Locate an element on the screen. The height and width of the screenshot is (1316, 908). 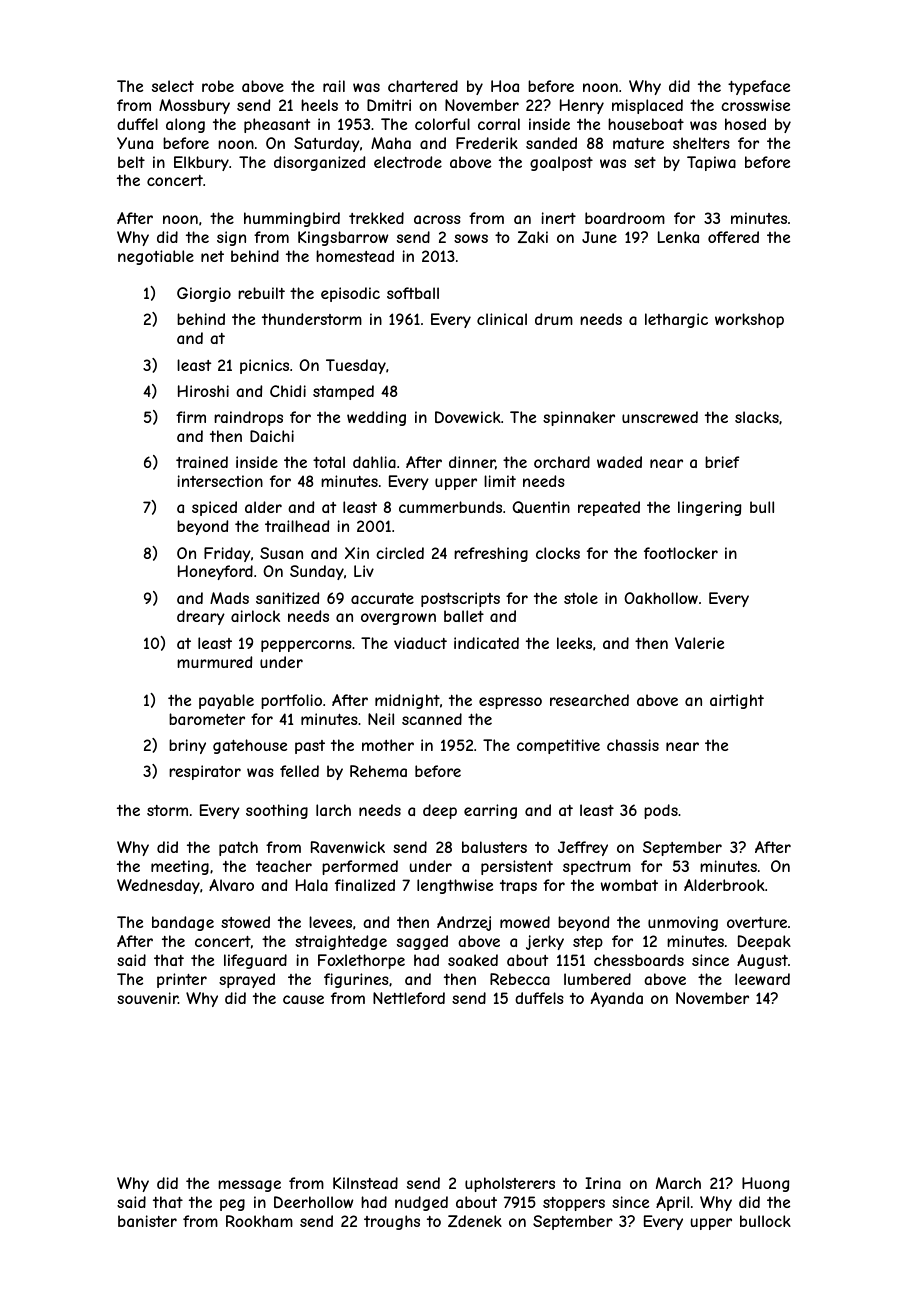
typeface is located at coordinates (759, 87).
